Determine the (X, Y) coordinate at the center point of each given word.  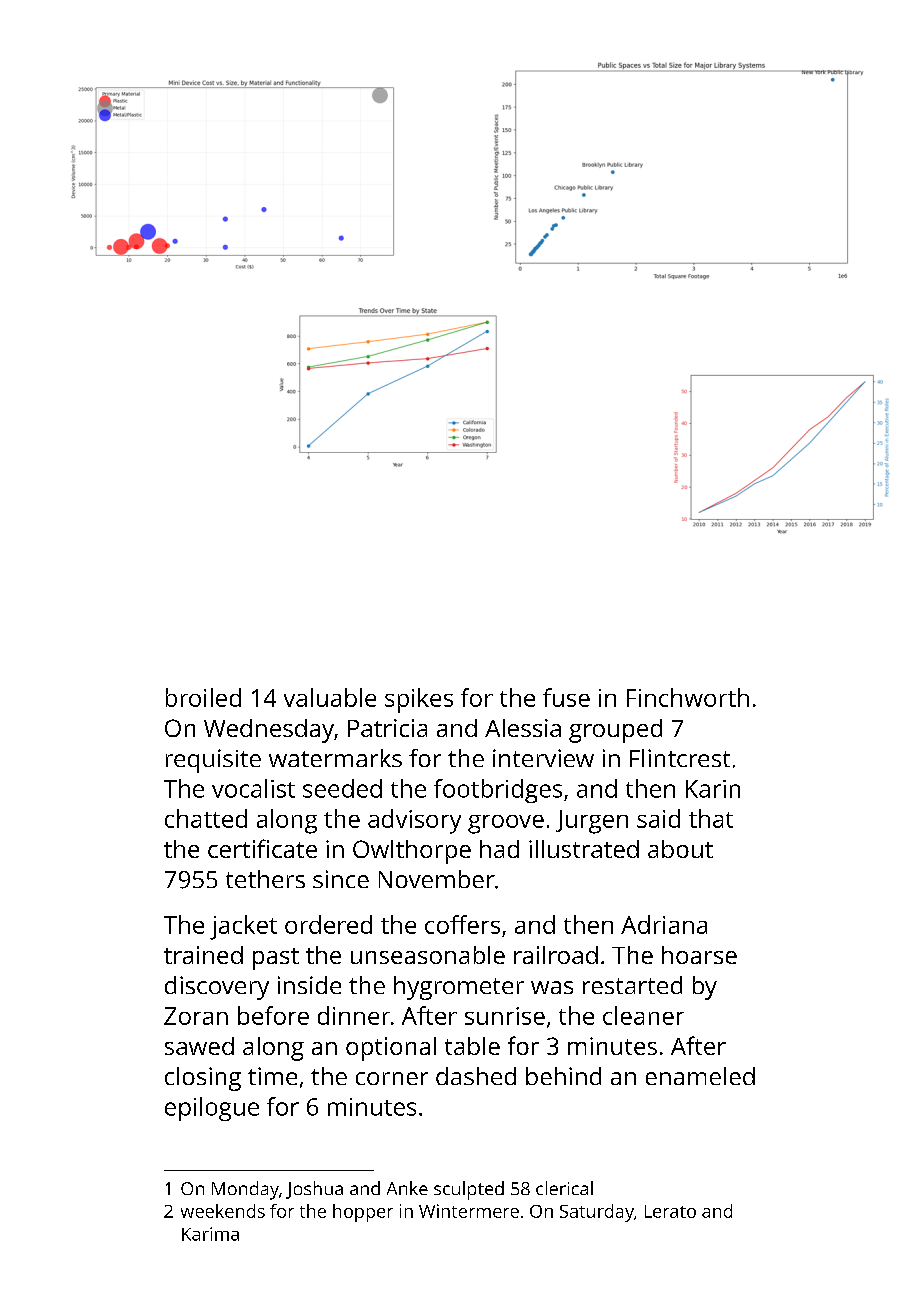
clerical (564, 1188)
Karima (210, 1234)
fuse (566, 697)
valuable (330, 697)
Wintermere (469, 1211)
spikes (419, 700)
